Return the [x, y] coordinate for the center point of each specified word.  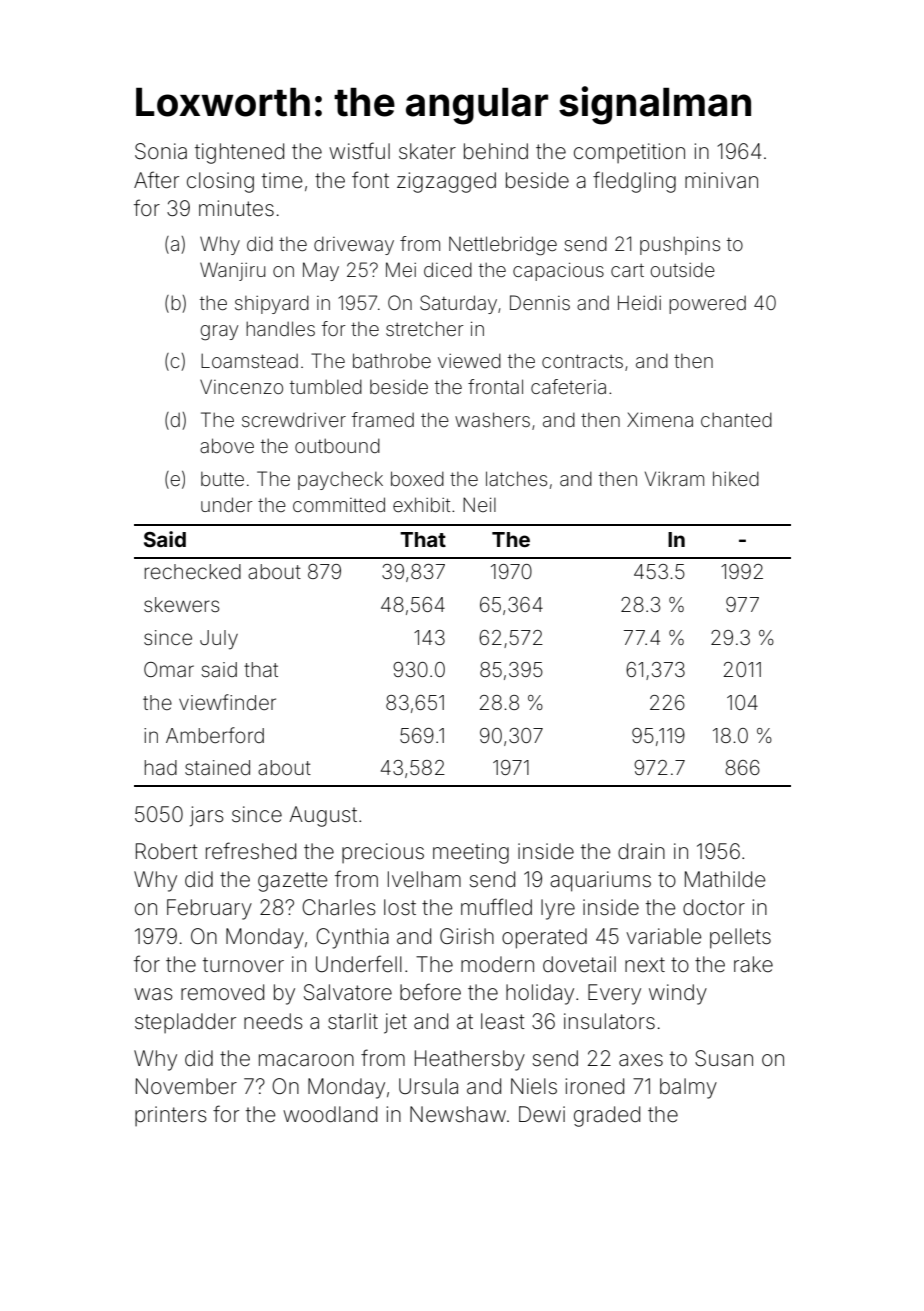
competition [629, 153]
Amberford [215, 735]
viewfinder [227, 702]
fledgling [634, 182]
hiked [736, 478]
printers [171, 1116]
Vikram [674, 478]
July [219, 639]
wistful [359, 150]
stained [217, 767]
